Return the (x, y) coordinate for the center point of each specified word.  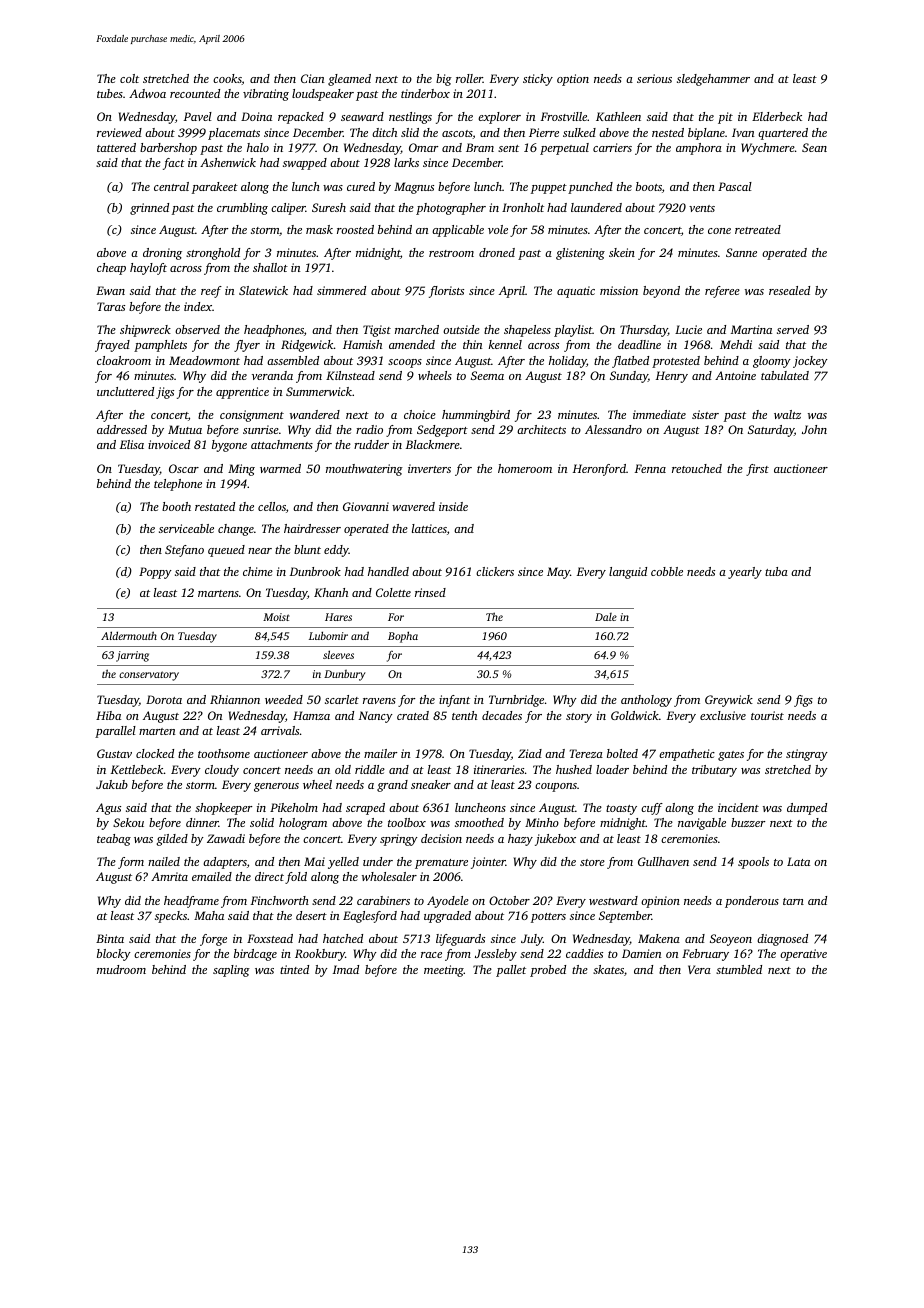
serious (654, 78)
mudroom (121, 969)
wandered (315, 414)
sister (705, 414)
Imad (346, 969)
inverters (429, 468)
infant (454, 701)
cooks (227, 79)
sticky (538, 80)
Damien (641, 953)
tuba (776, 571)
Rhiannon (235, 699)
